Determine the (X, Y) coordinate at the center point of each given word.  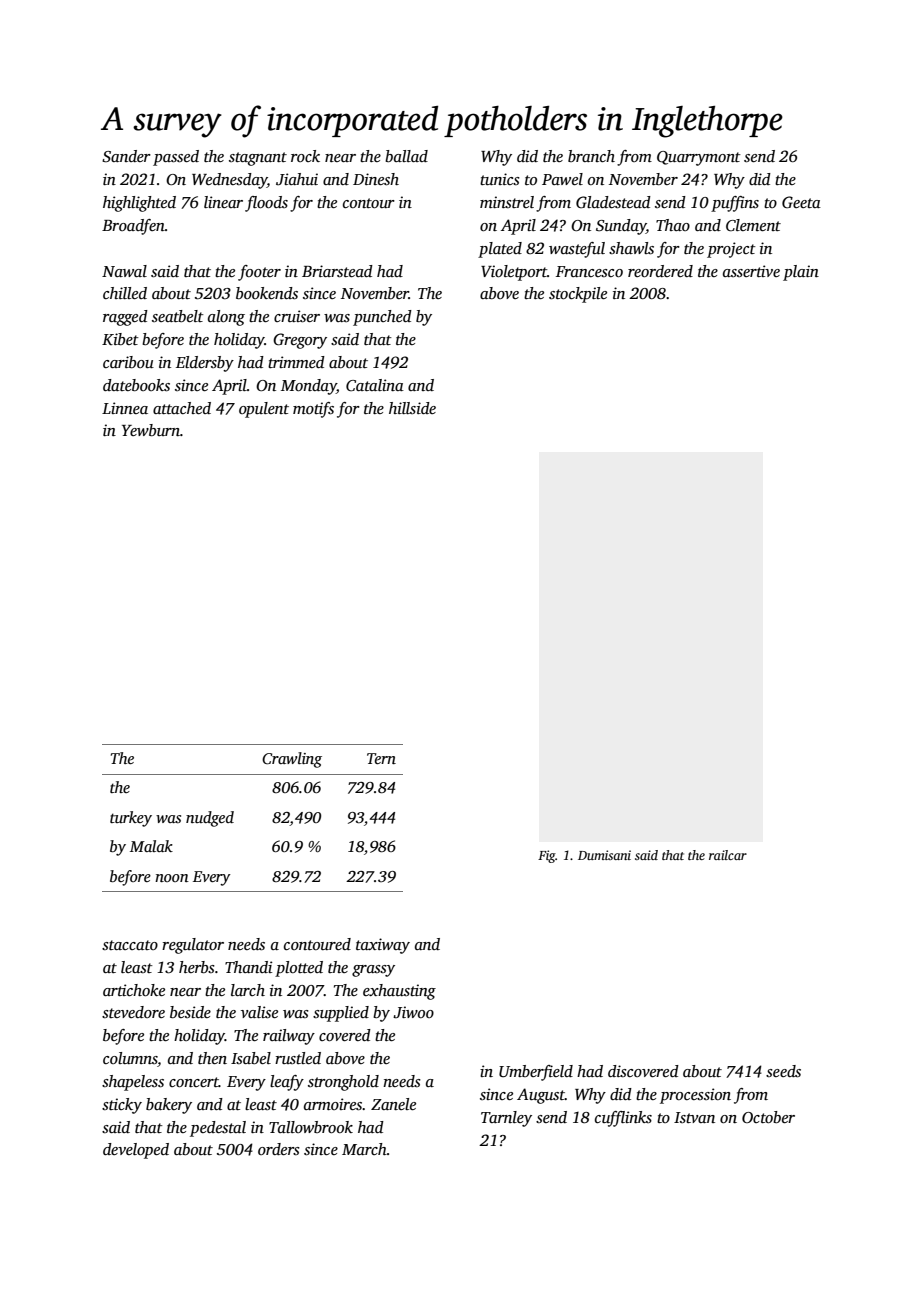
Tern (381, 758)
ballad (406, 156)
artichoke (134, 990)
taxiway (383, 946)
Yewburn (151, 430)
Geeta (801, 202)
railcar (728, 855)
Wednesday (229, 181)
